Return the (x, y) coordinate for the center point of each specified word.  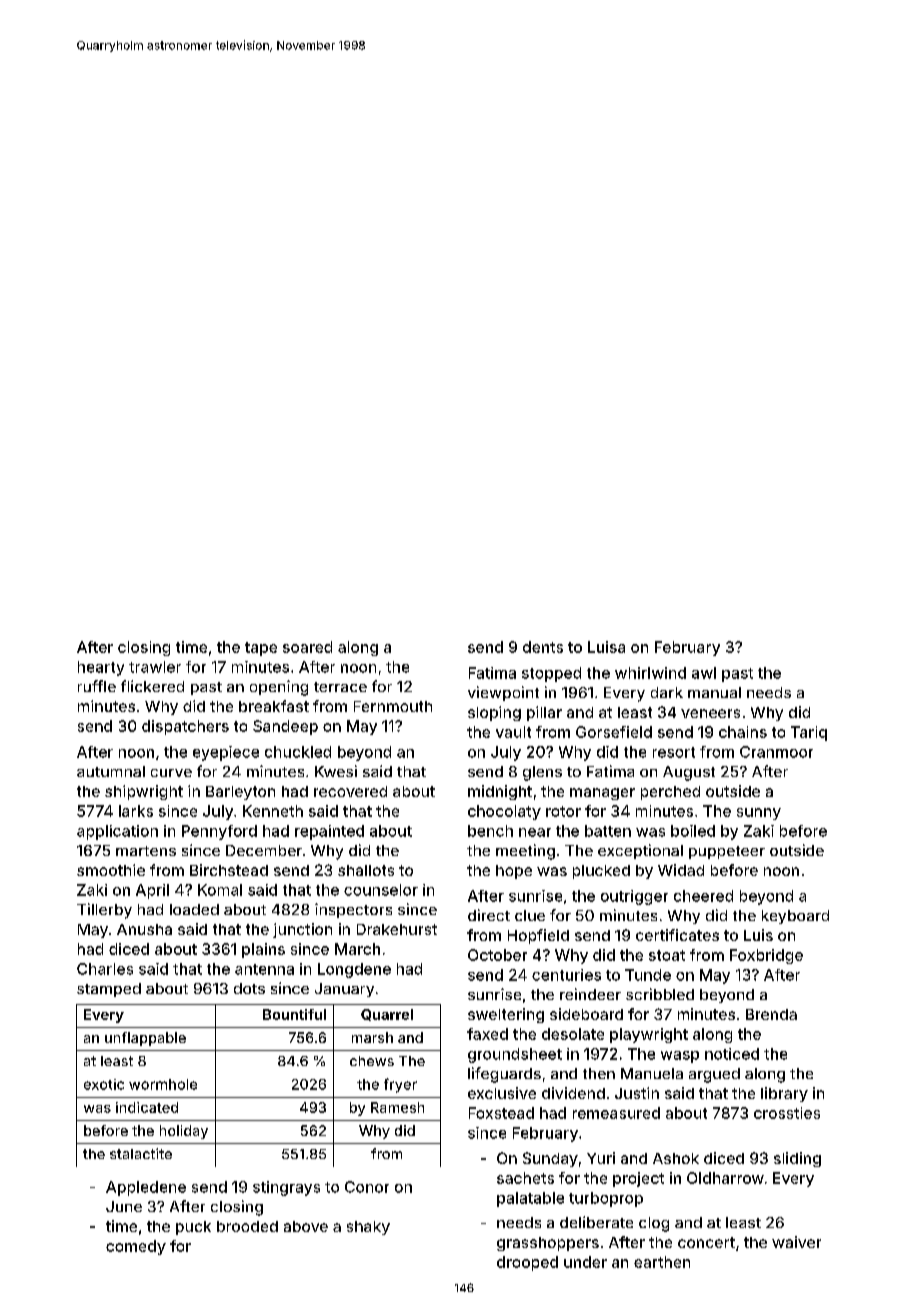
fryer (400, 1085)
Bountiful (294, 1014)
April (152, 891)
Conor (367, 1187)
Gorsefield (614, 732)
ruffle (97, 686)
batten (608, 831)
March (357, 949)
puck (193, 1228)
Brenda (771, 1014)
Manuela (652, 1073)
